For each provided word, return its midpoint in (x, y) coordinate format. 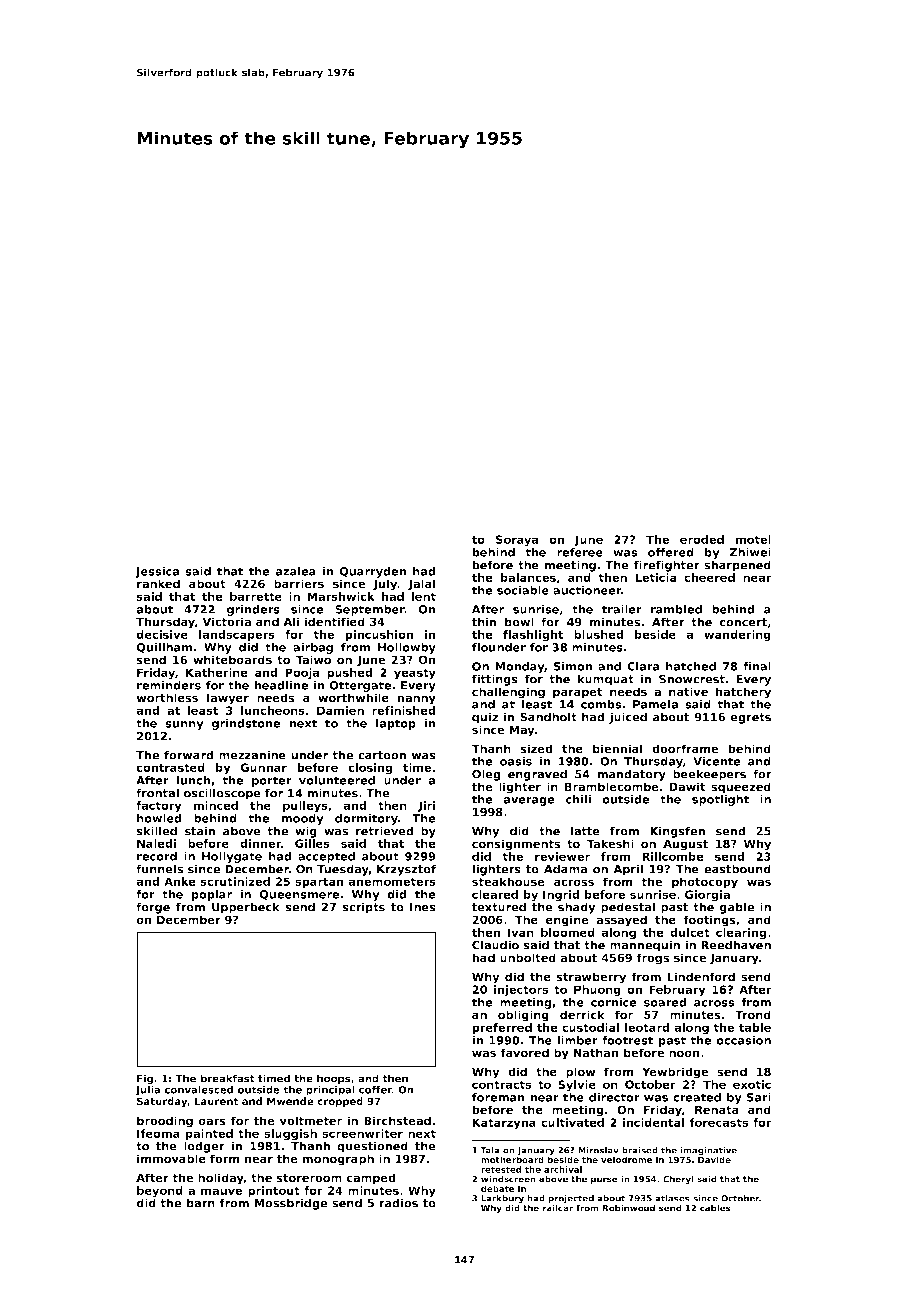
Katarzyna (504, 1124)
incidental (653, 1122)
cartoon (382, 755)
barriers (299, 584)
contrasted (170, 767)
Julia (147, 1090)
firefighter (667, 566)
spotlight (720, 800)
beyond (160, 1192)
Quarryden (372, 572)
